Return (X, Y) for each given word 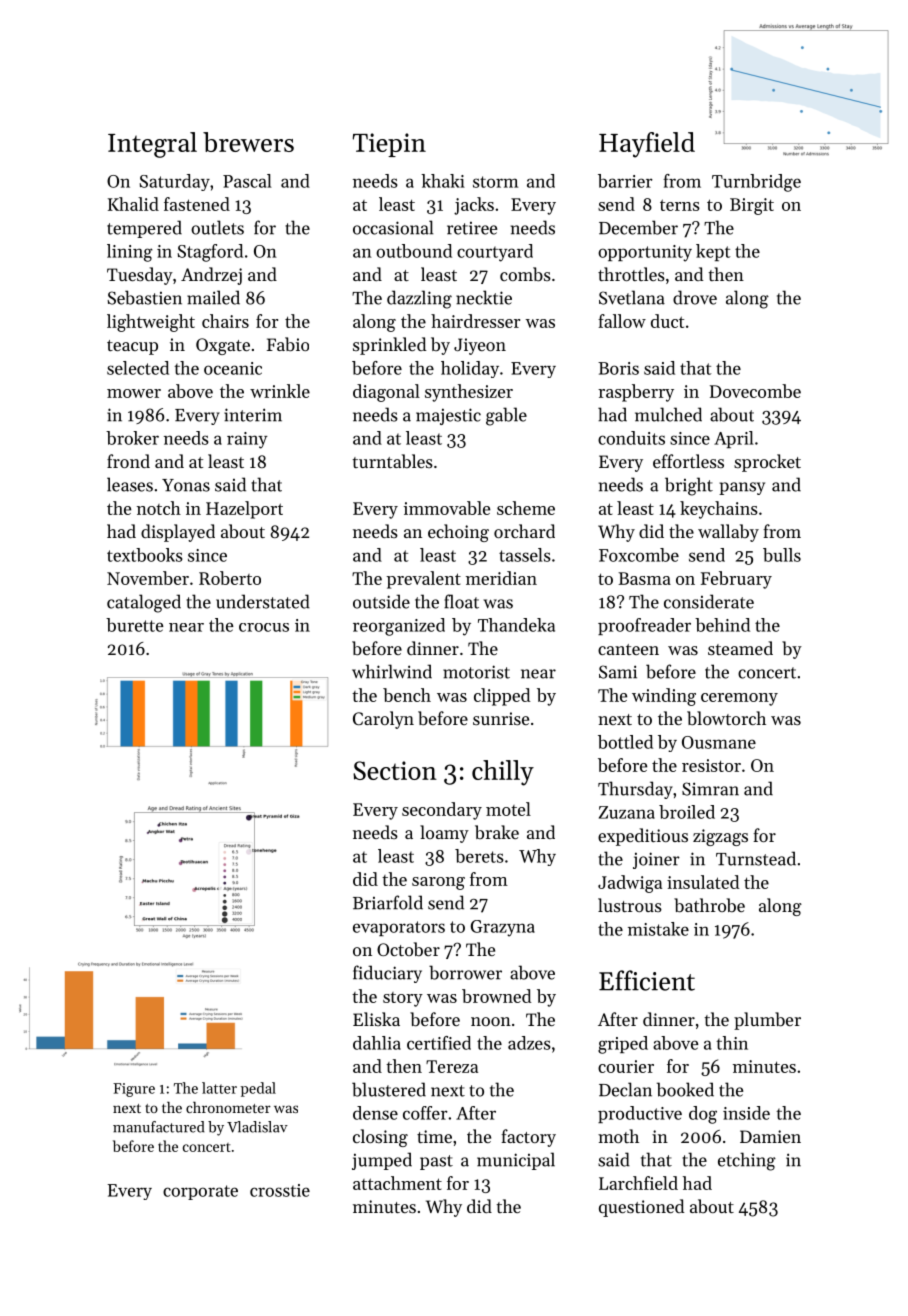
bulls (782, 555)
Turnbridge (756, 183)
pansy (742, 488)
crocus (264, 627)
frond (128, 461)
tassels (525, 555)
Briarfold (388, 902)
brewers (248, 142)
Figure (134, 1090)
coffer (425, 1113)
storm (495, 182)
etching (747, 1161)
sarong (438, 883)
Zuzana (627, 812)
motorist (476, 672)
